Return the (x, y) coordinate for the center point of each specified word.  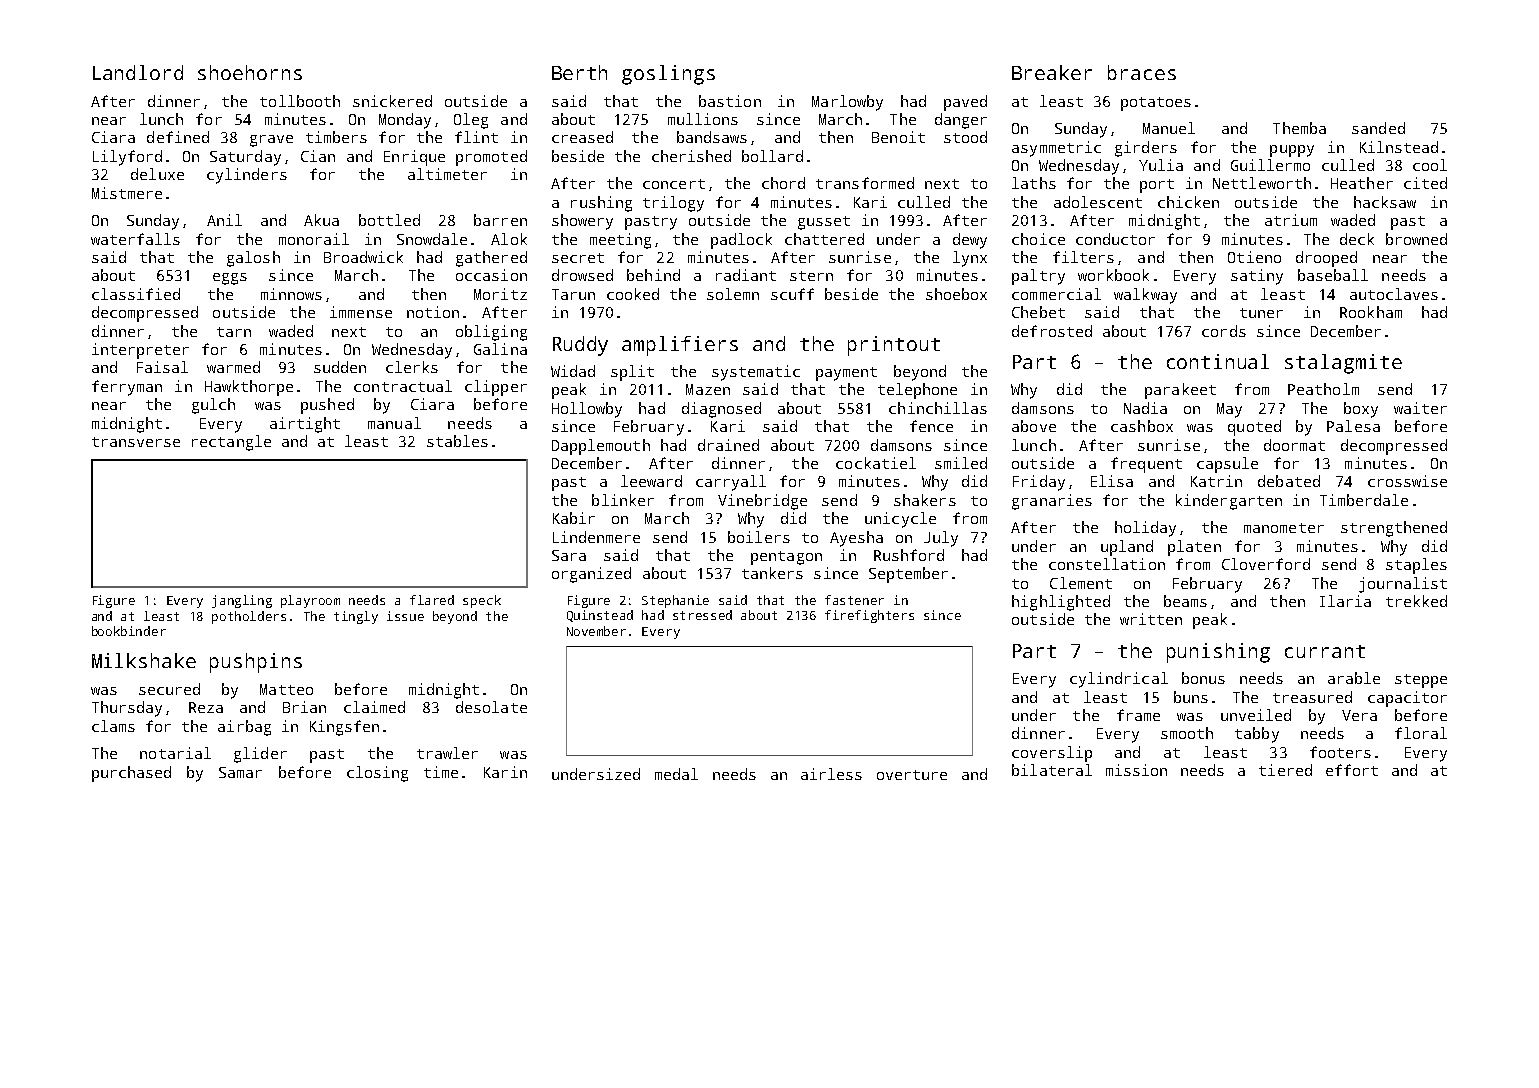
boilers (759, 537)
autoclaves (1394, 294)
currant (1325, 651)
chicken (1188, 202)
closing (377, 774)
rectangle (231, 443)
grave (271, 141)
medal (676, 774)
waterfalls (135, 239)
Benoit (898, 137)
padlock (741, 241)
